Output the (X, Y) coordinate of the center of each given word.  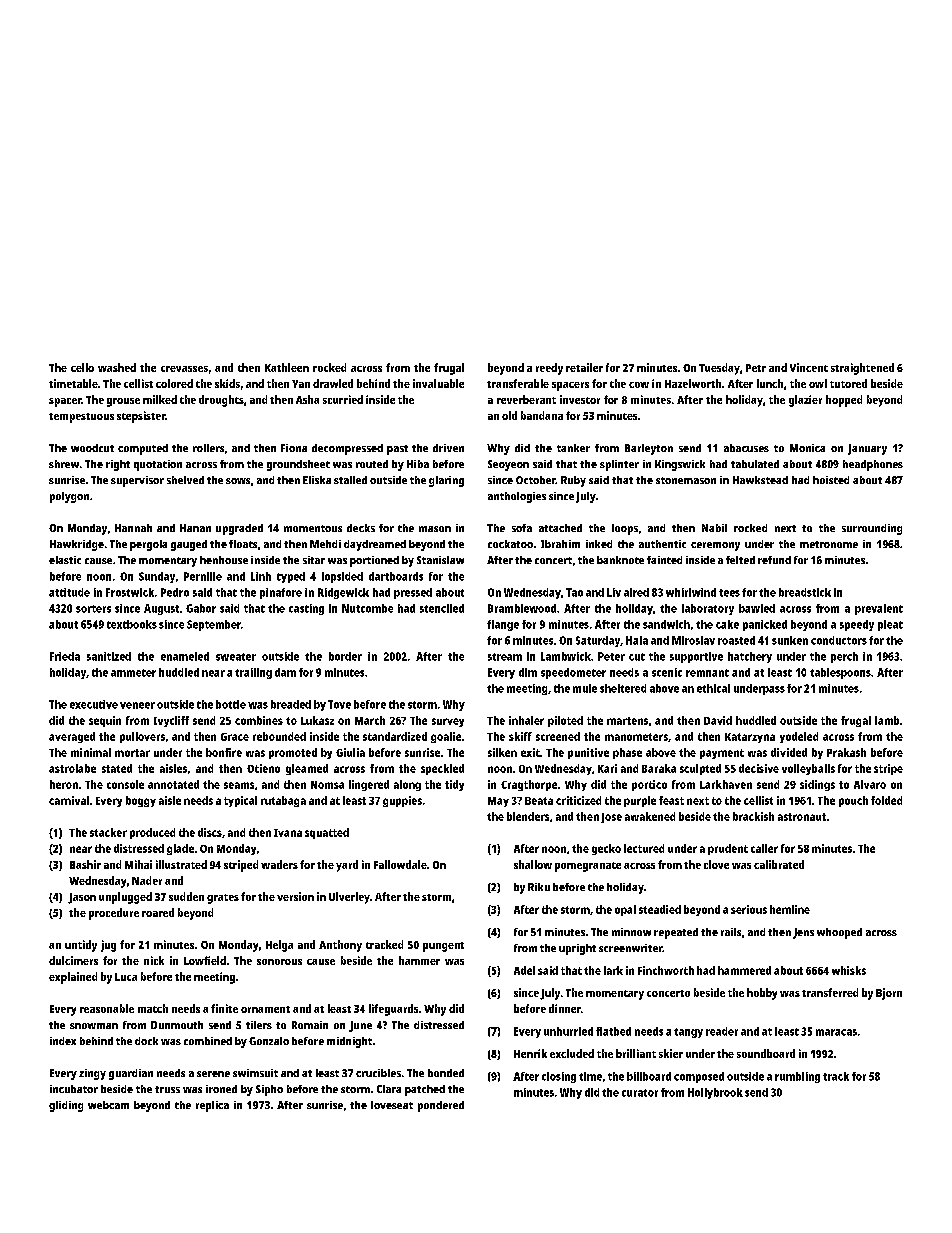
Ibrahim (560, 544)
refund (774, 560)
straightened (862, 369)
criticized (578, 800)
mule (585, 688)
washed (117, 367)
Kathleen (287, 367)
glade (180, 849)
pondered (441, 1106)
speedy (857, 625)
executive (94, 704)
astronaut (802, 817)
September (214, 625)
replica (212, 1106)
